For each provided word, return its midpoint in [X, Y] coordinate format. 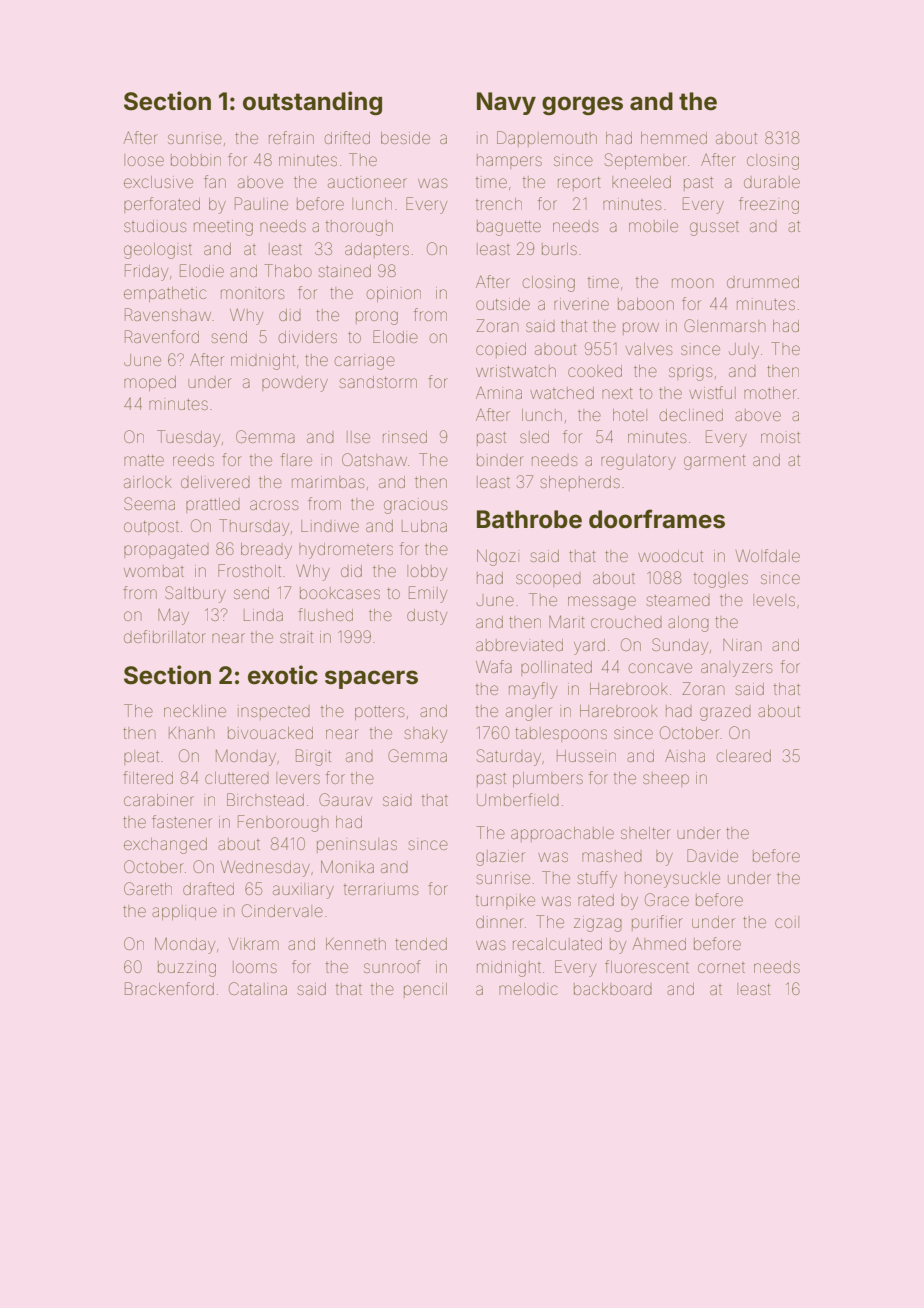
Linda [263, 615]
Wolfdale [768, 555]
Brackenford [169, 988]
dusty [427, 617]
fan [215, 181]
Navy [506, 103]
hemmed [674, 138]
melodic [528, 989]
